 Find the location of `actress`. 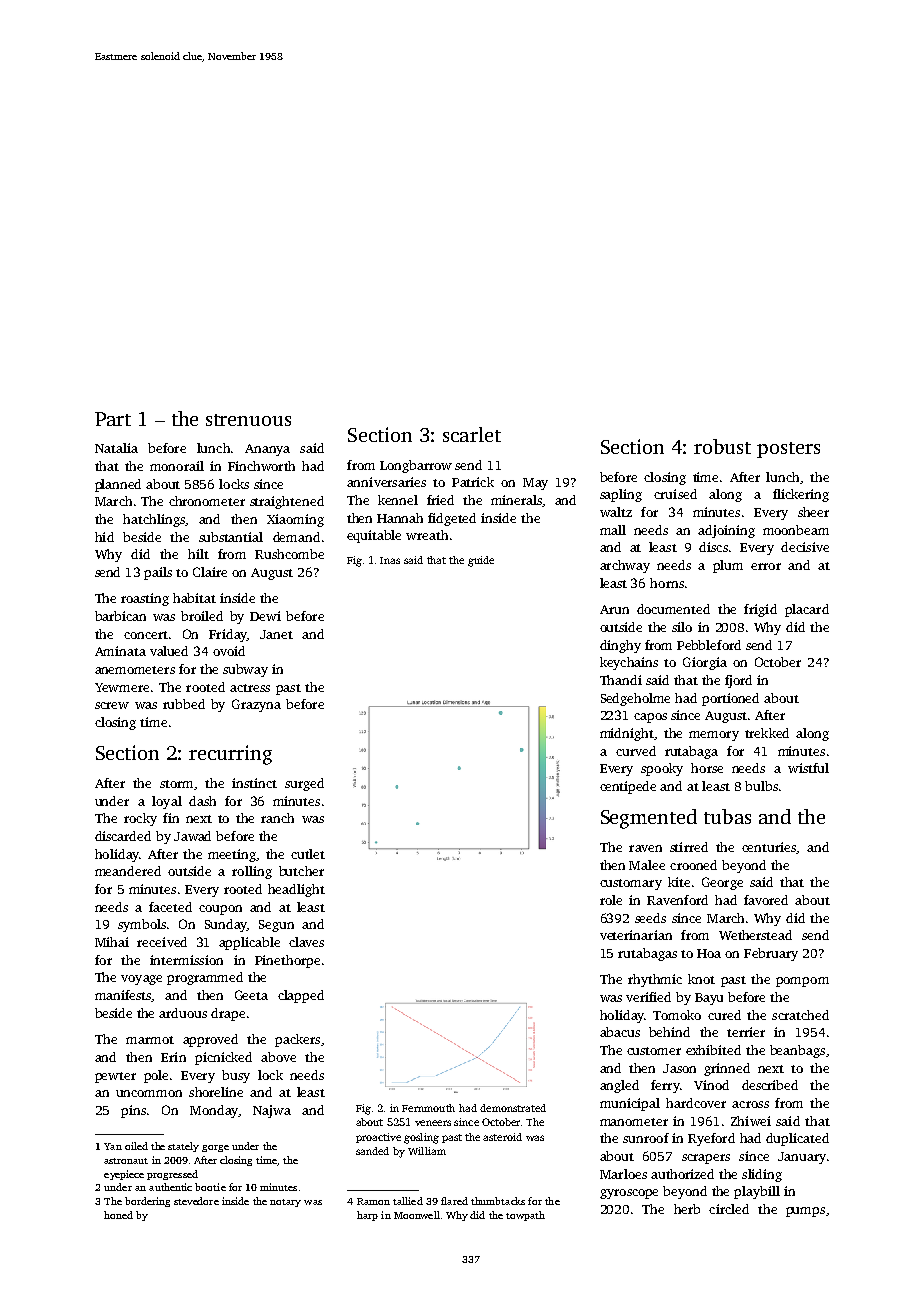

actress is located at coordinates (250, 688).
